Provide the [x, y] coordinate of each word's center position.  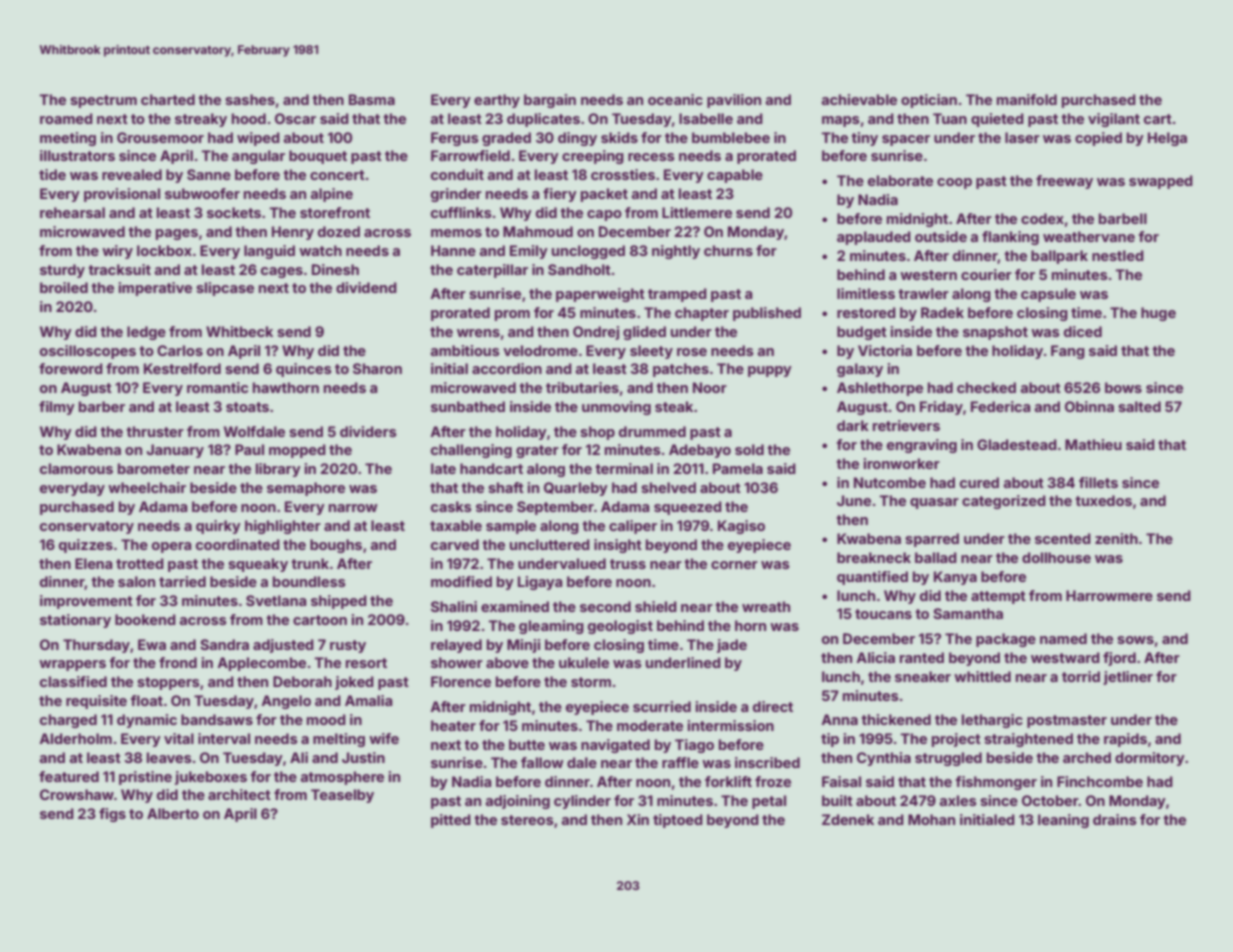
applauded [874, 238]
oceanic [675, 99]
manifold [1027, 99]
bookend [145, 619]
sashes [250, 99]
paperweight [600, 295]
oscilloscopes [88, 352]
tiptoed [678, 821]
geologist [620, 627]
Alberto [173, 813]
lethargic [992, 721]
